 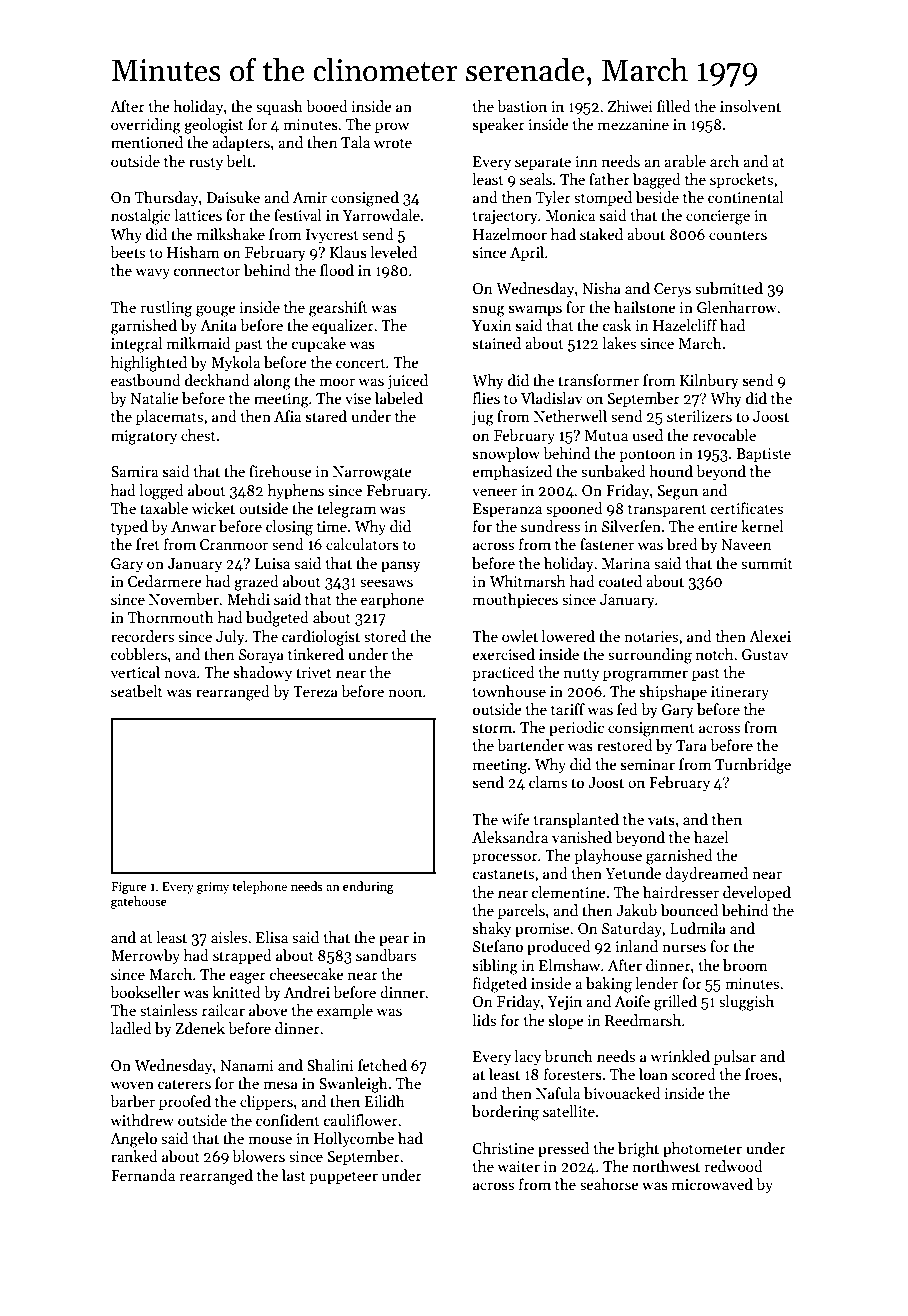 What do you see at coordinates (691, 745) in the document?
I see `Tara` at bounding box center [691, 745].
